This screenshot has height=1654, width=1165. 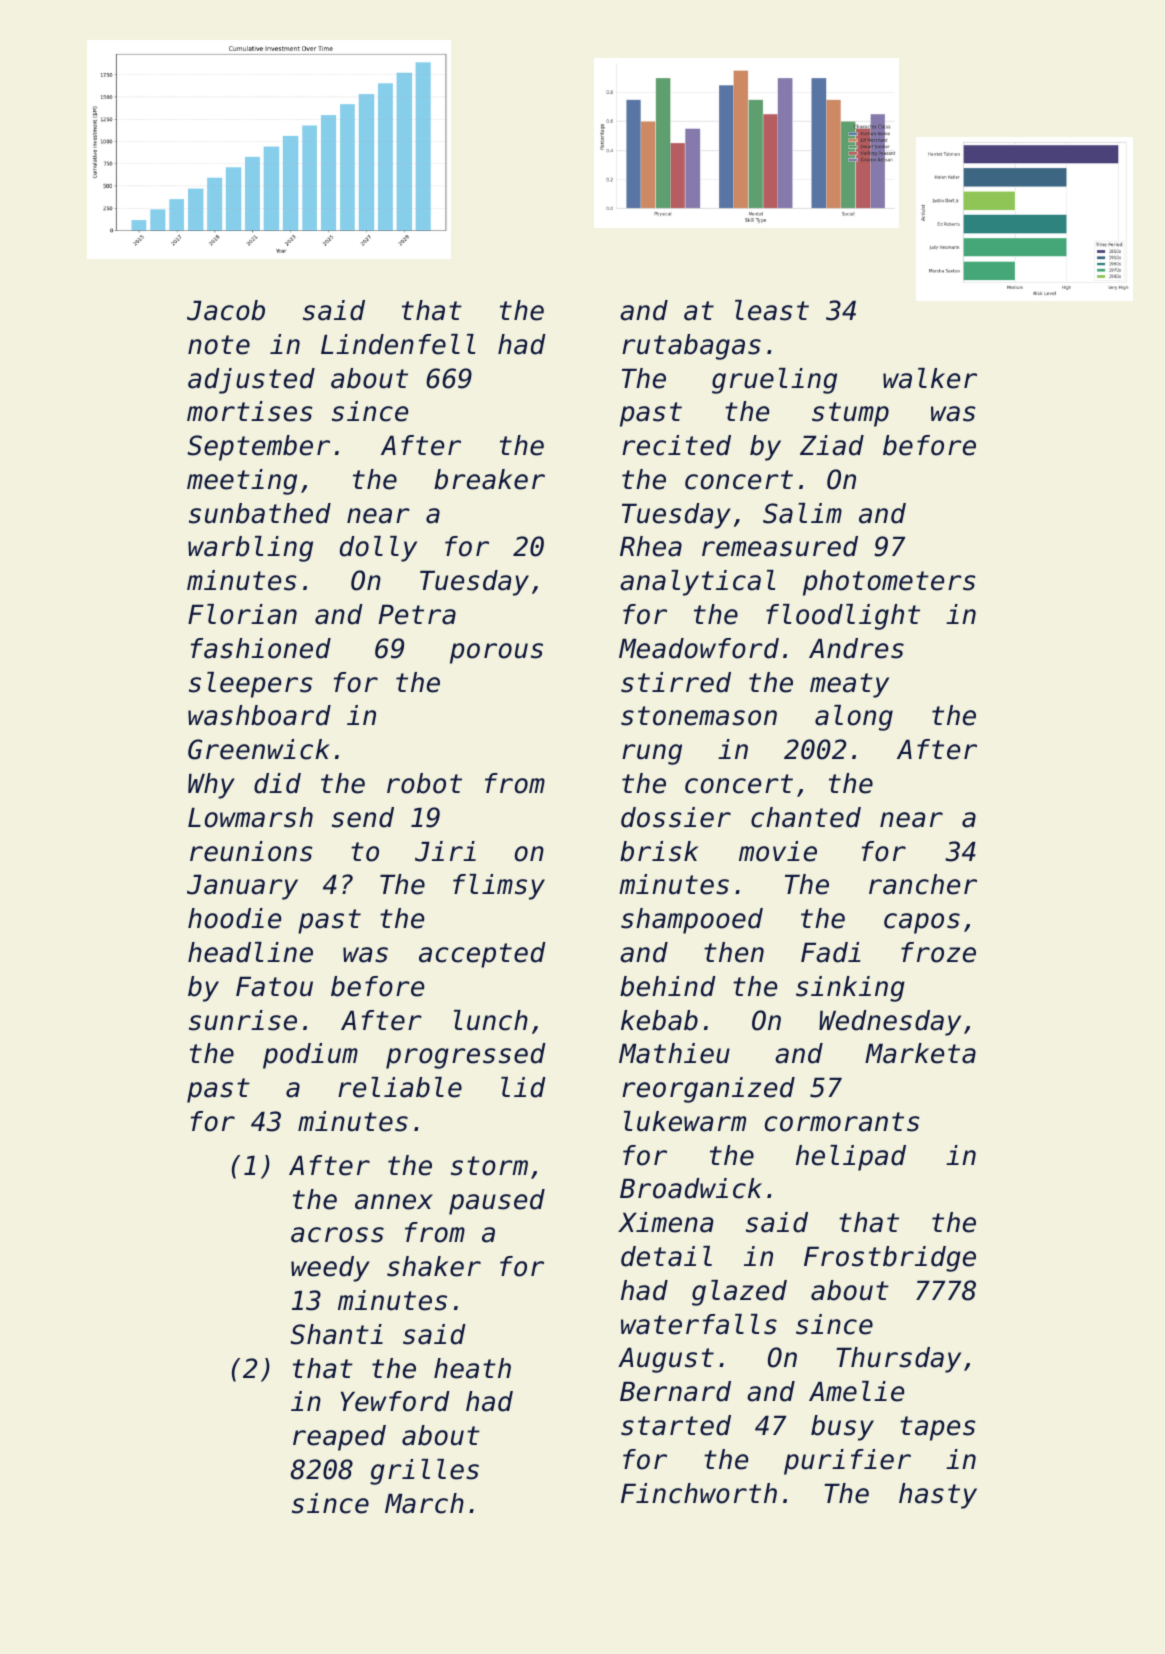 I want to click on sinking, so click(x=850, y=989).
